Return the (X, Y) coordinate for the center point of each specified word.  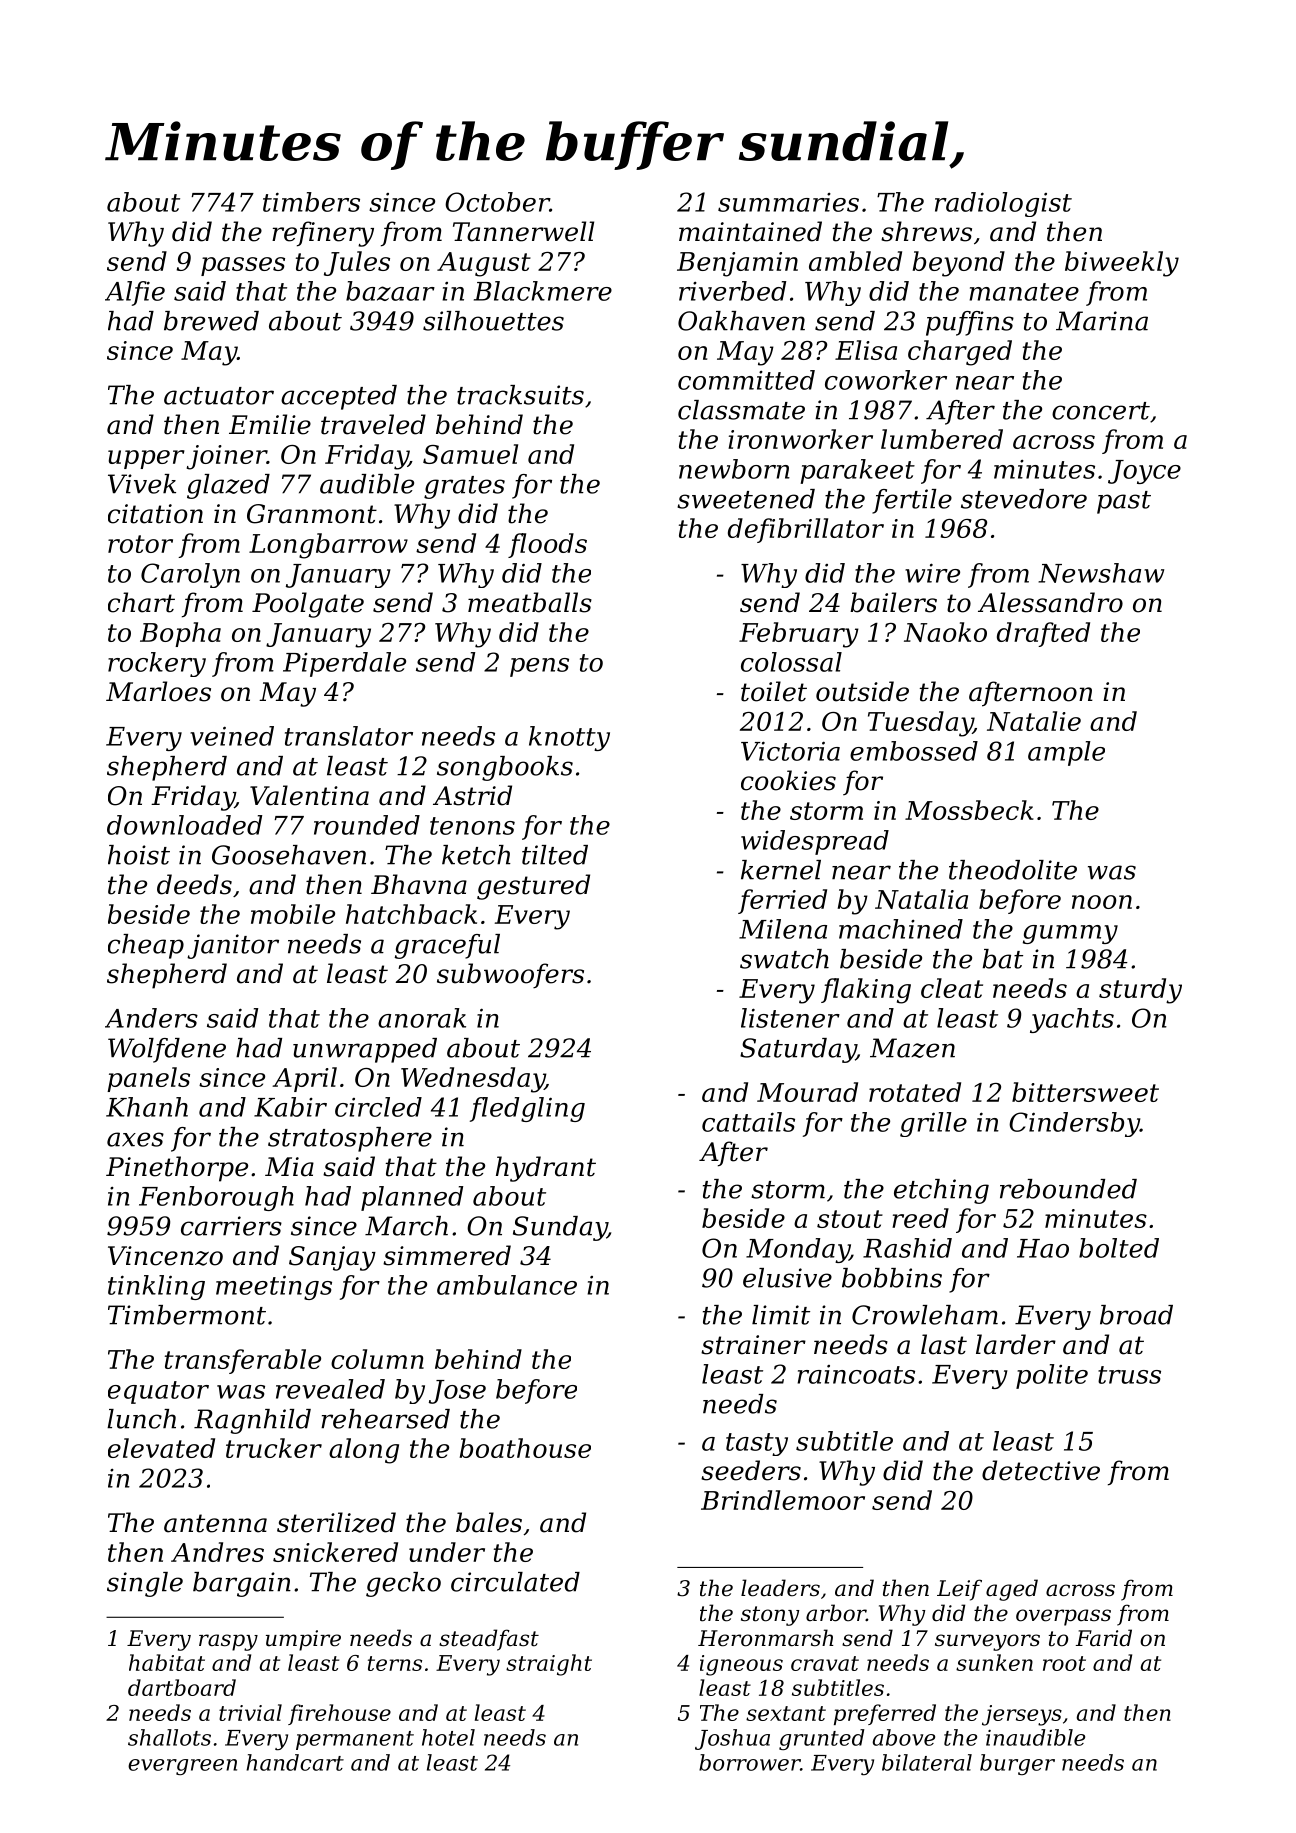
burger (1017, 1764)
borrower (749, 1762)
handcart (295, 1762)
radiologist (1003, 204)
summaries (788, 202)
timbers (311, 202)
